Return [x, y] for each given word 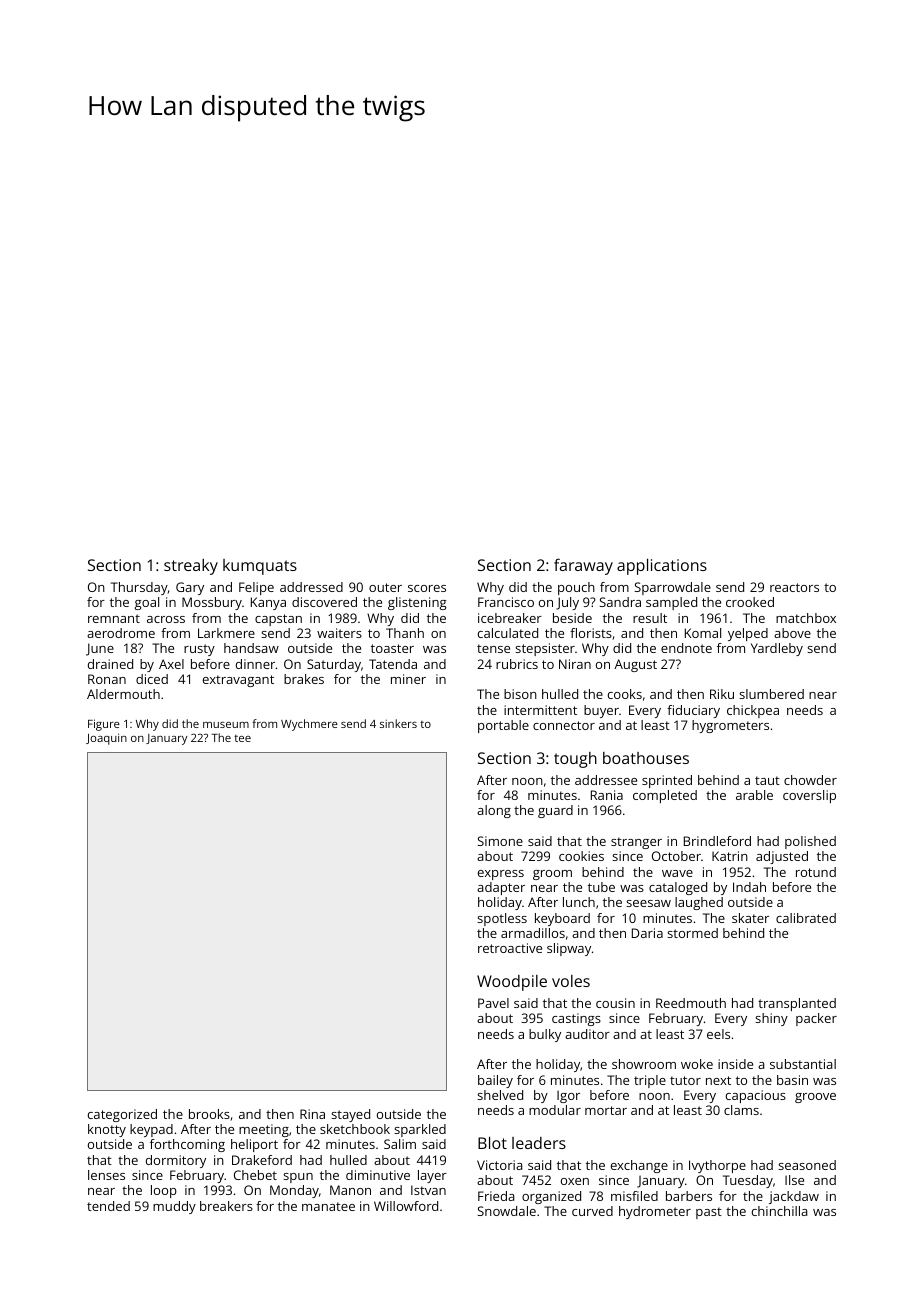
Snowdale [507, 1211]
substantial [803, 1064]
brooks [209, 1114]
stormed [693, 933]
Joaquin [106, 739]
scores [427, 588]
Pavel [493, 1003]
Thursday [139, 588]
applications [662, 567]
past [709, 1213]
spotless [502, 919]
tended [108, 1206]
